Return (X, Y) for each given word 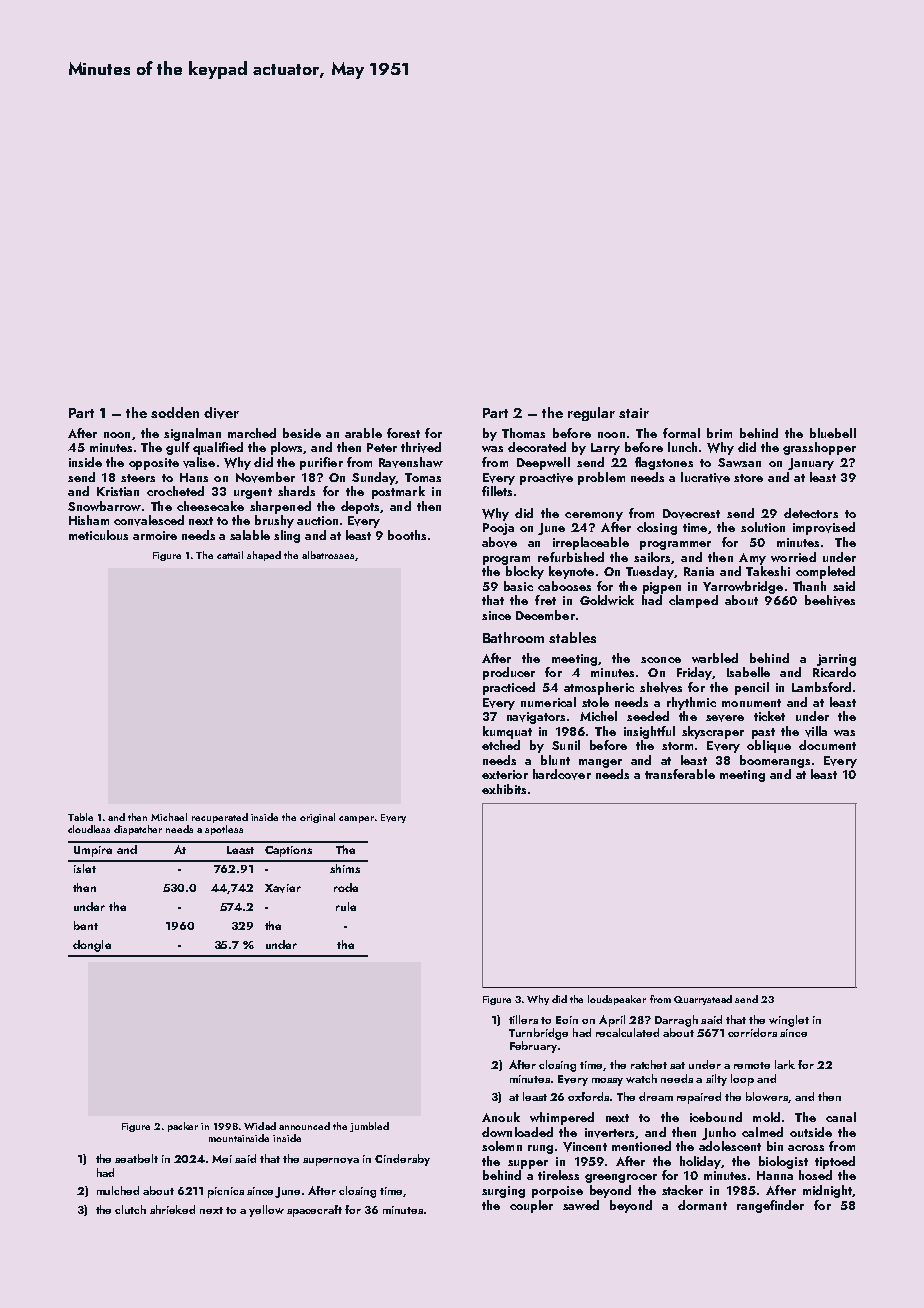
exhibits (504, 789)
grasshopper (819, 448)
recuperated (220, 818)
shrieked (172, 1209)
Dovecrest (691, 514)
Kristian (118, 491)
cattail (230, 555)
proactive (546, 479)
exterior (505, 774)
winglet (789, 1021)
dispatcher (138, 830)
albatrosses (328, 555)
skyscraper (713, 732)
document (827, 745)
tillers (523, 1019)
